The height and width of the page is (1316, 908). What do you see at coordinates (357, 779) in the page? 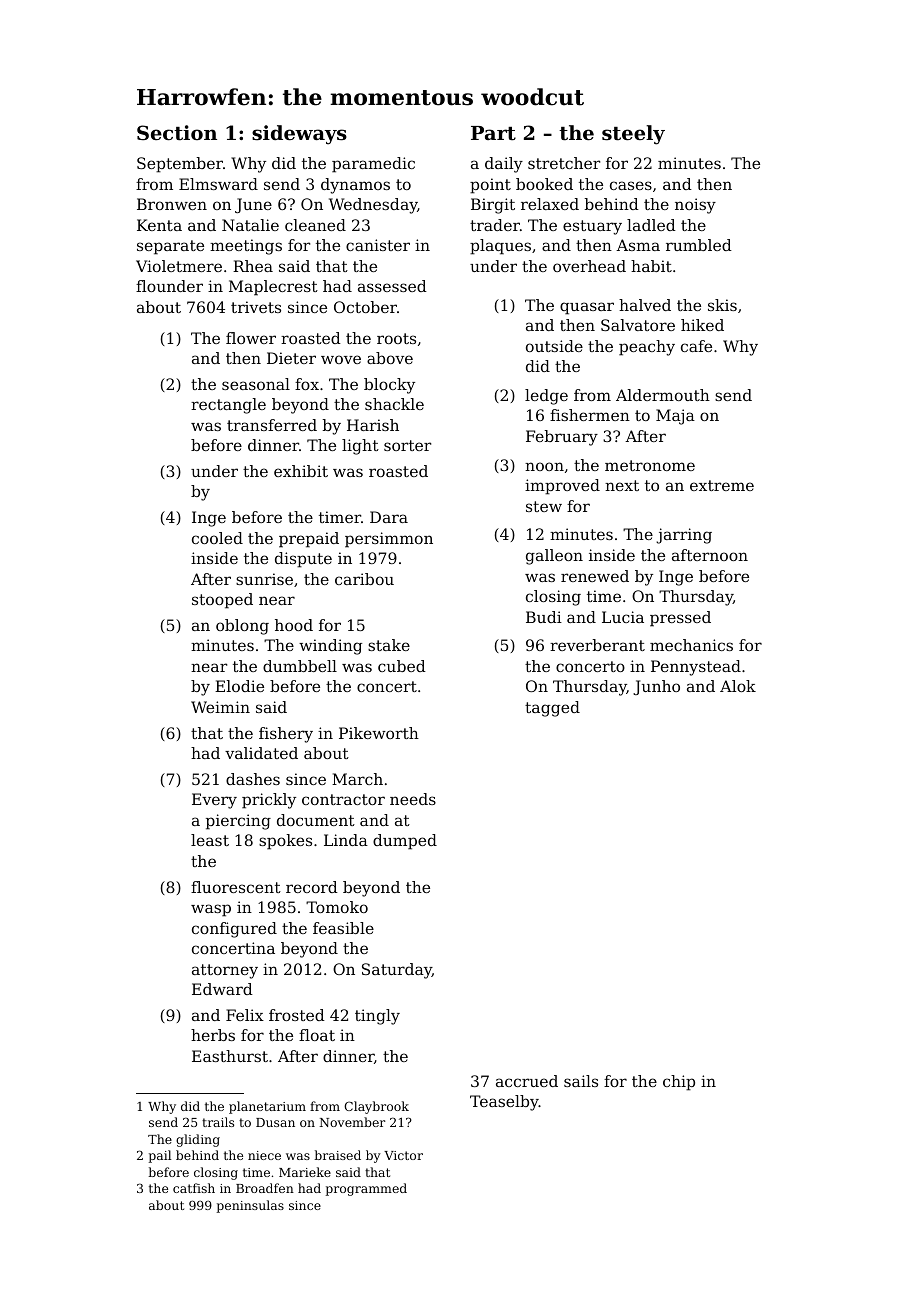
I see `March` at bounding box center [357, 779].
